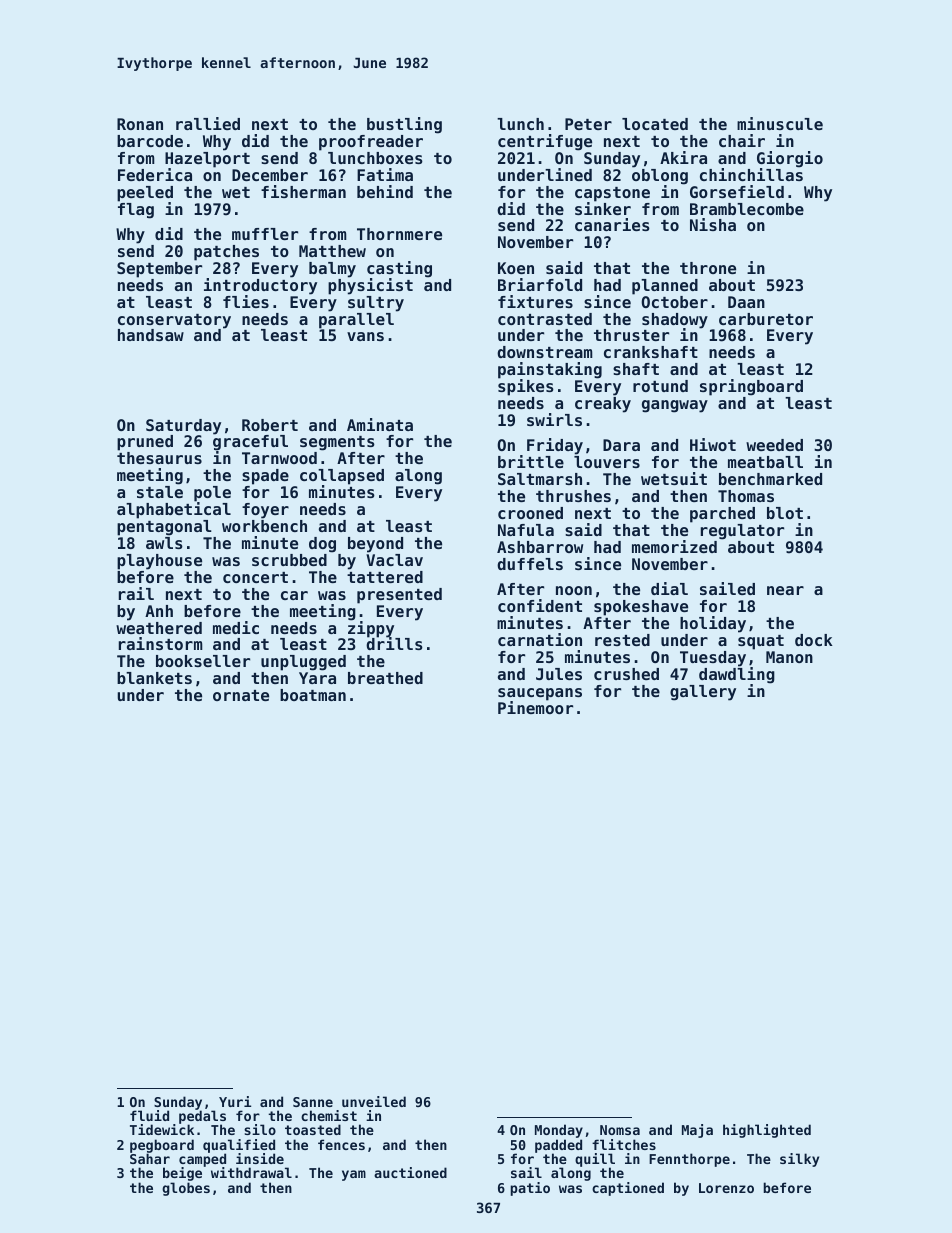  What do you see at coordinates (703, 693) in the screenshot?
I see `gallery` at bounding box center [703, 693].
